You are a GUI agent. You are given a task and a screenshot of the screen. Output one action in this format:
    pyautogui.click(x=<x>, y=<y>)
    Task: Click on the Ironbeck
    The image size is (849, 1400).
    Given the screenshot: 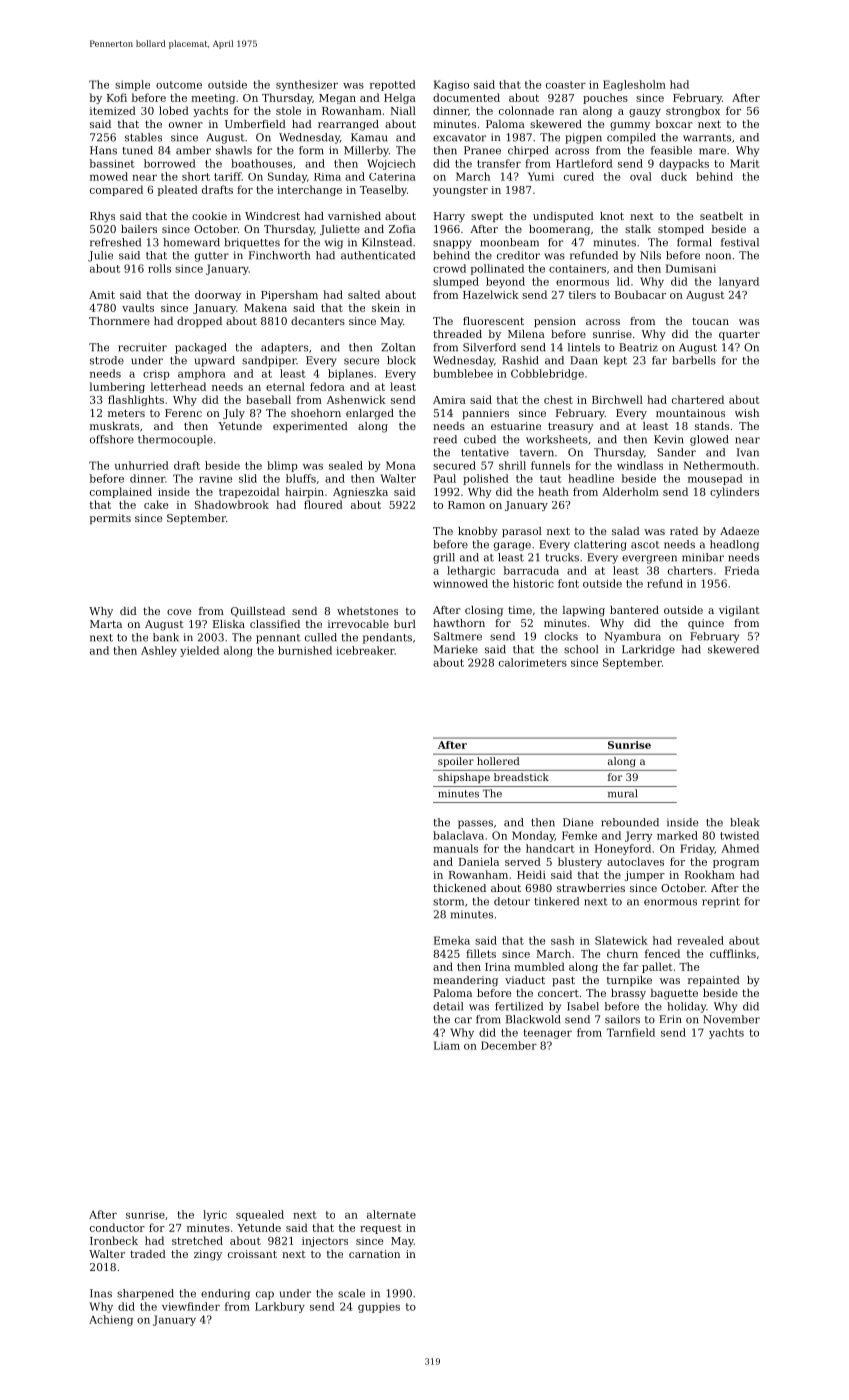 What is the action you would take?
    pyautogui.click(x=114, y=1240)
